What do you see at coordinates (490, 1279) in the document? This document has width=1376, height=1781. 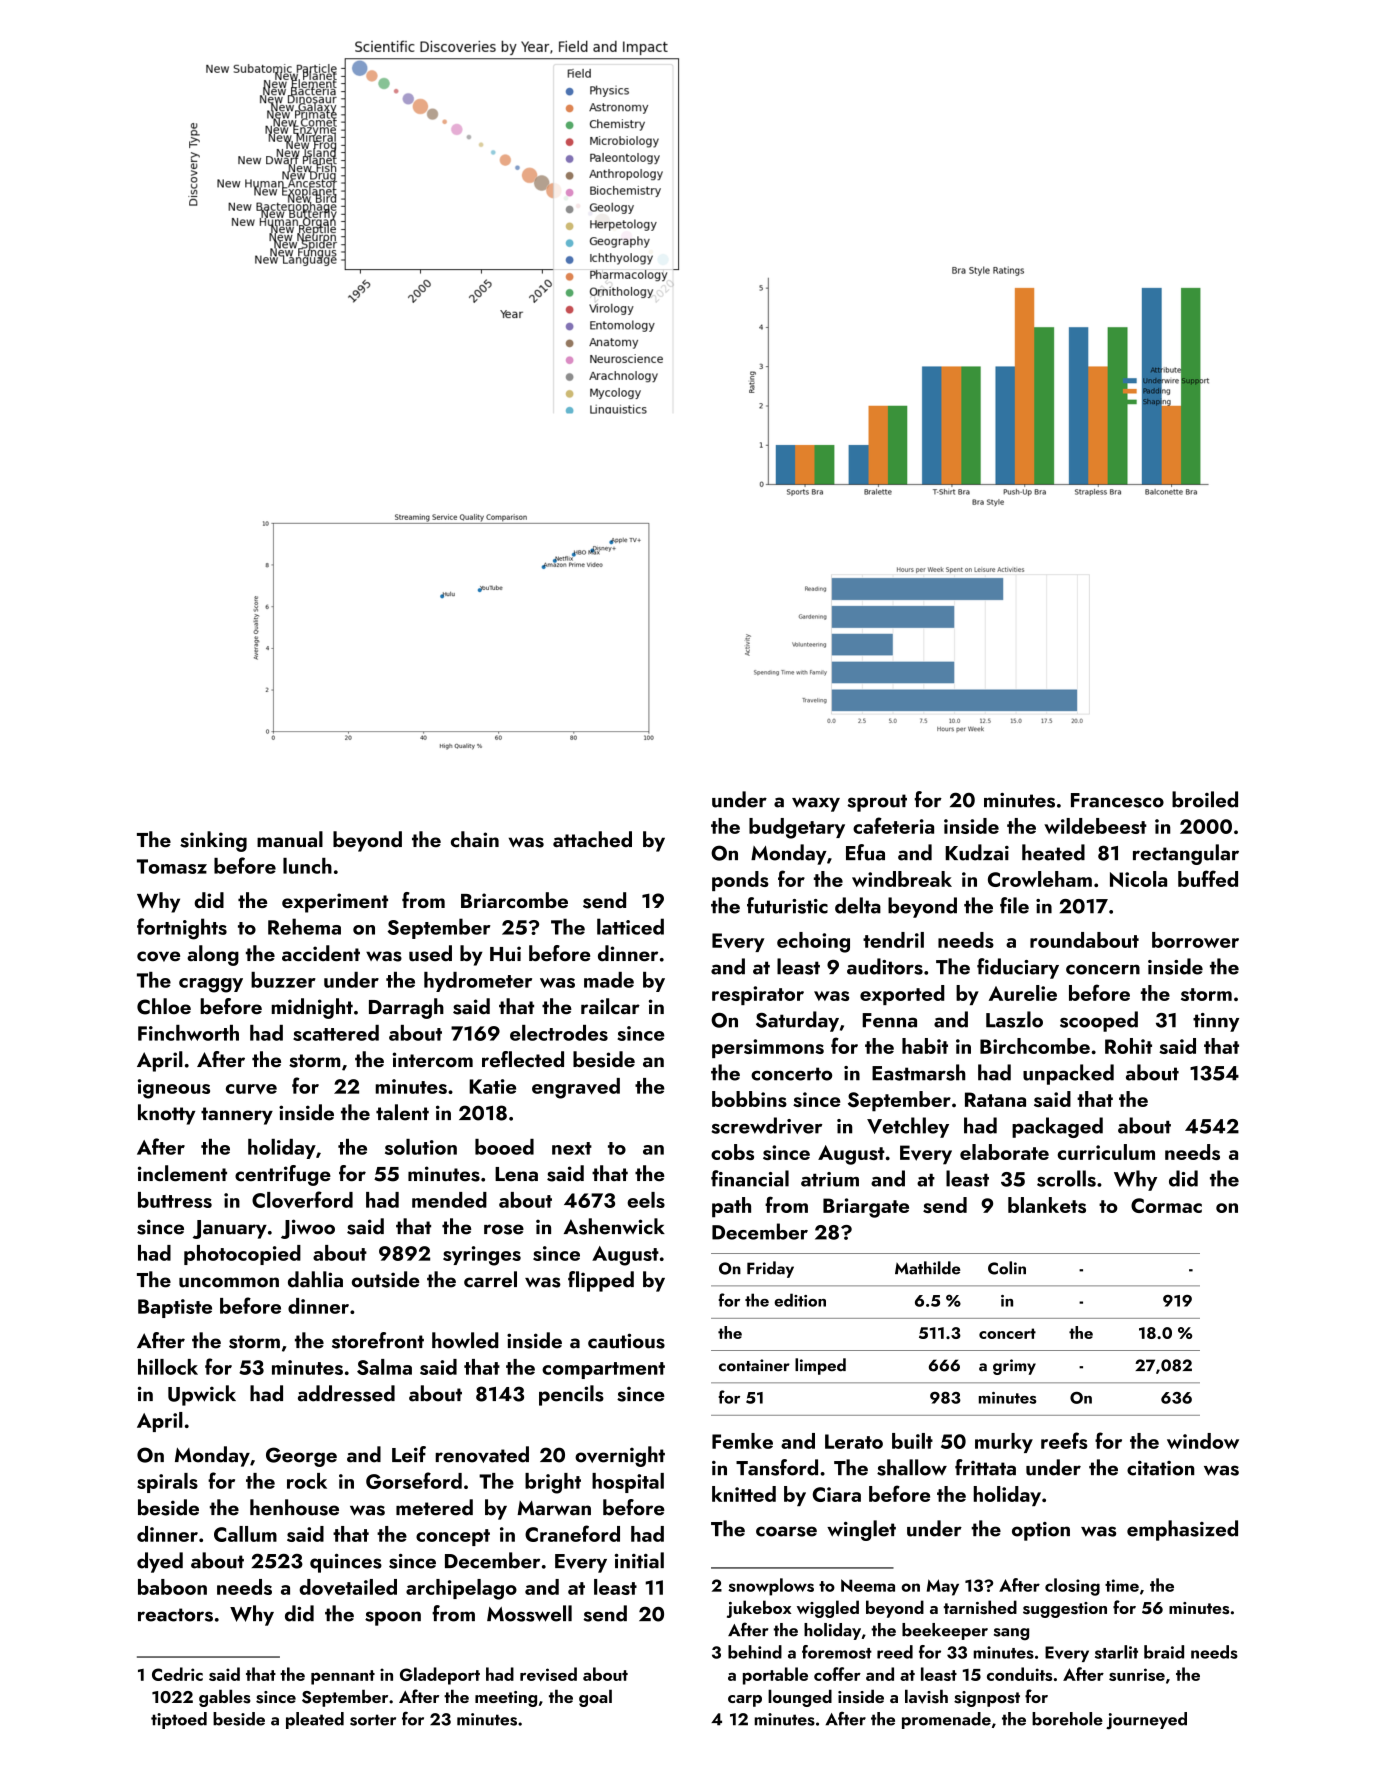 I see `carrel` at bounding box center [490, 1279].
